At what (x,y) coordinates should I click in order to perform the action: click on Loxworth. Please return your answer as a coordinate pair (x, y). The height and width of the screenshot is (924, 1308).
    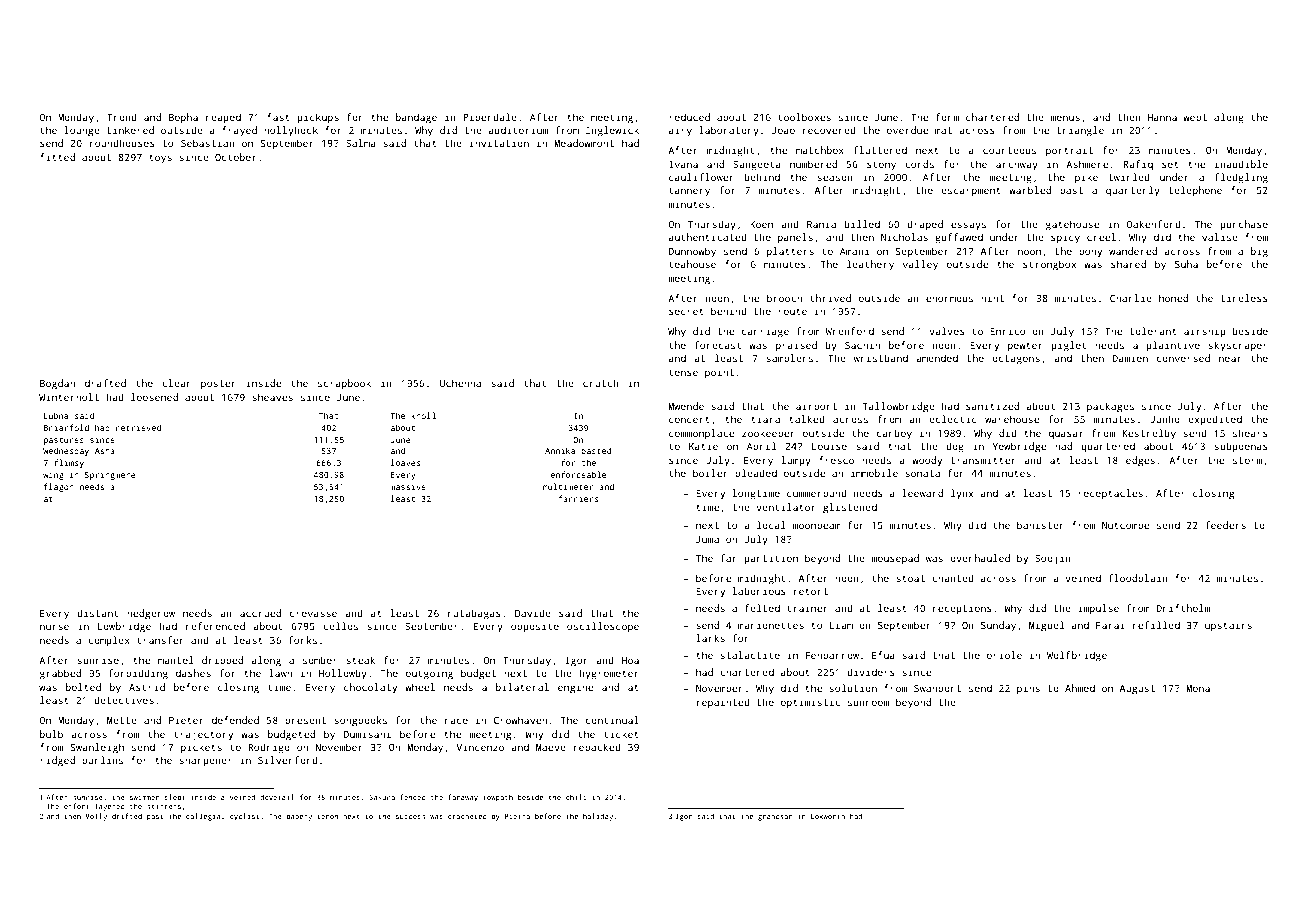
    Looking at the image, I should click on (828, 816).
